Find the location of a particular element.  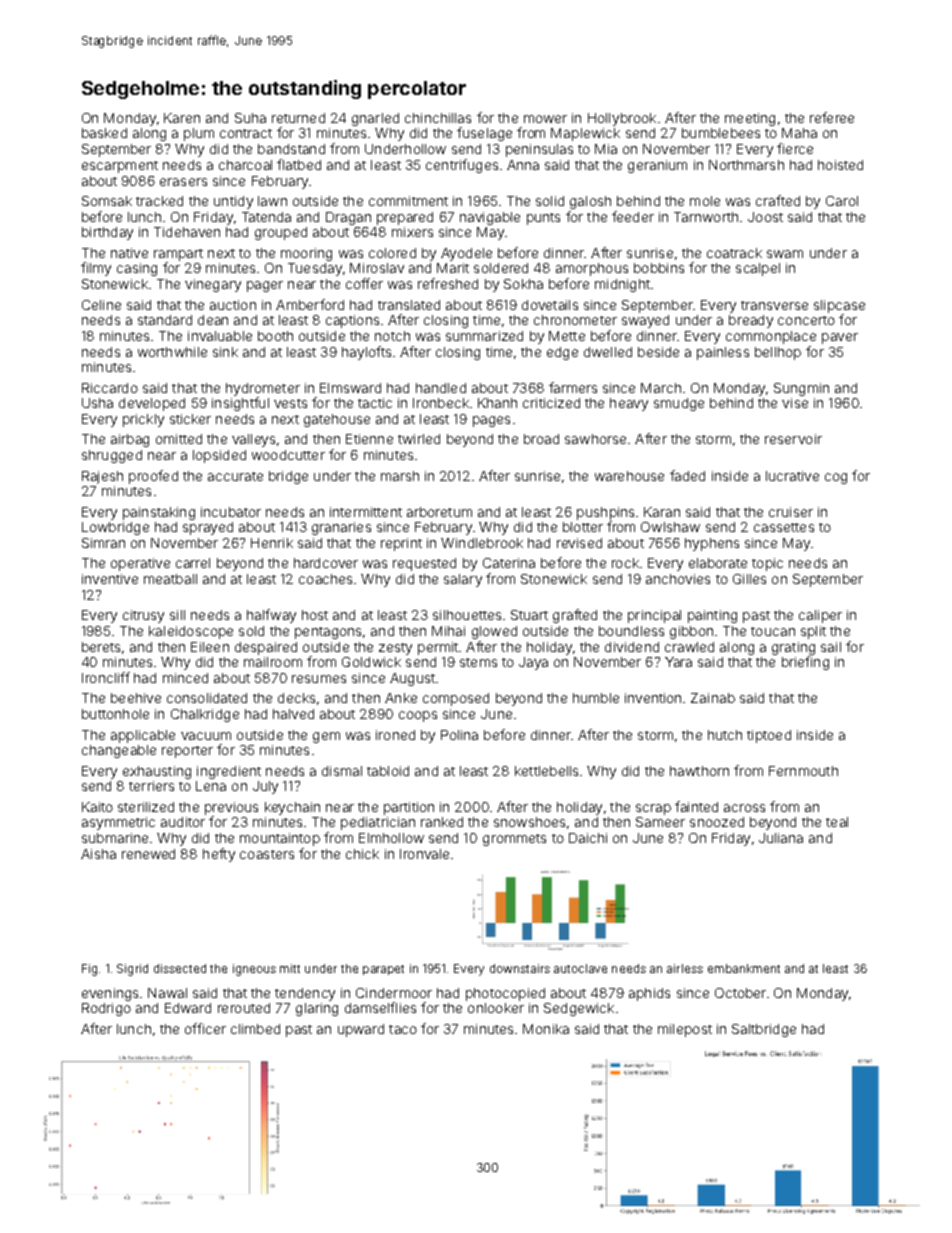

downstairs is located at coordinates (520, 968).
